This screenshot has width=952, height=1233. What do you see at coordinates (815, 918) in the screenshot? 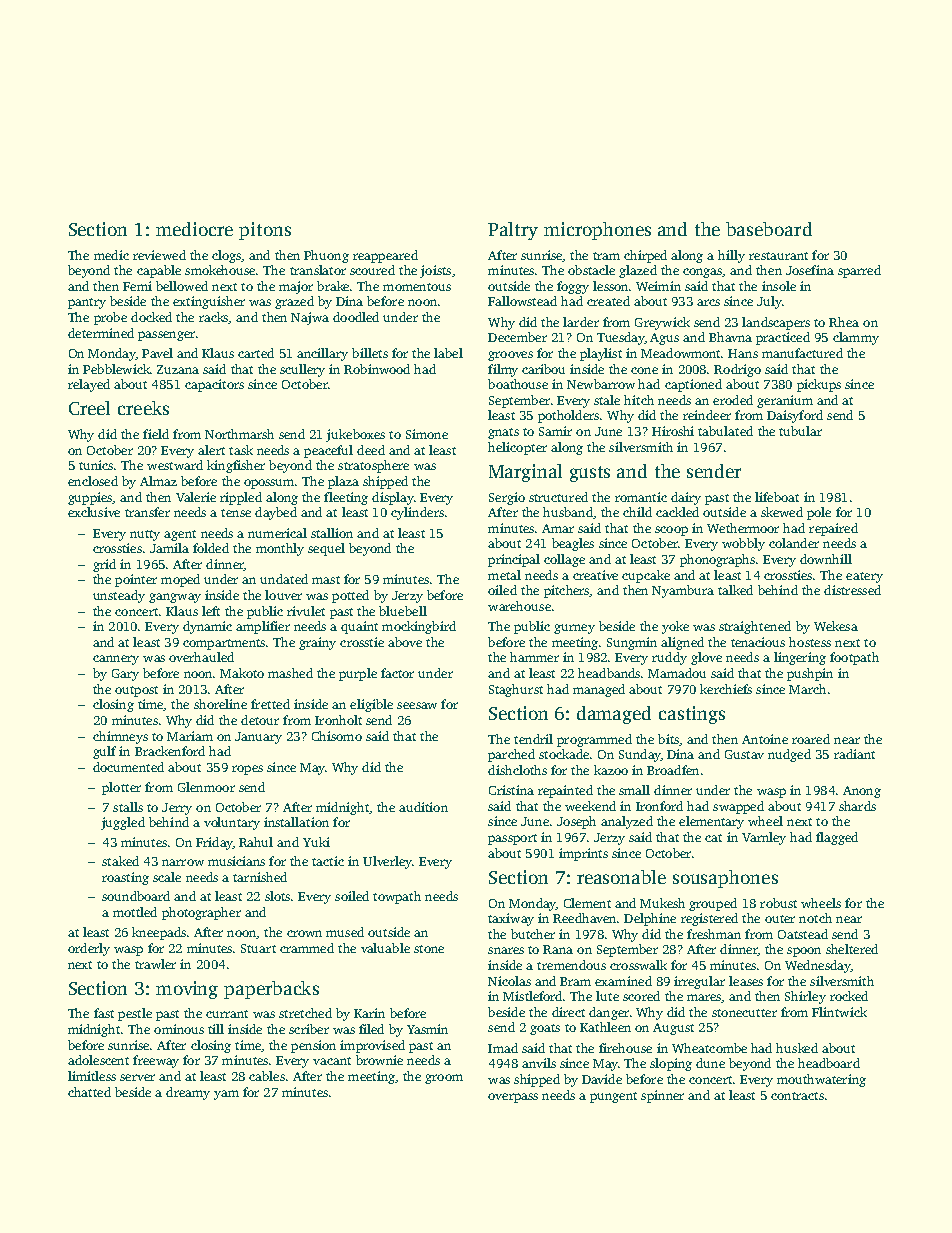
I see `notch` at bounding box center [815, 918].
